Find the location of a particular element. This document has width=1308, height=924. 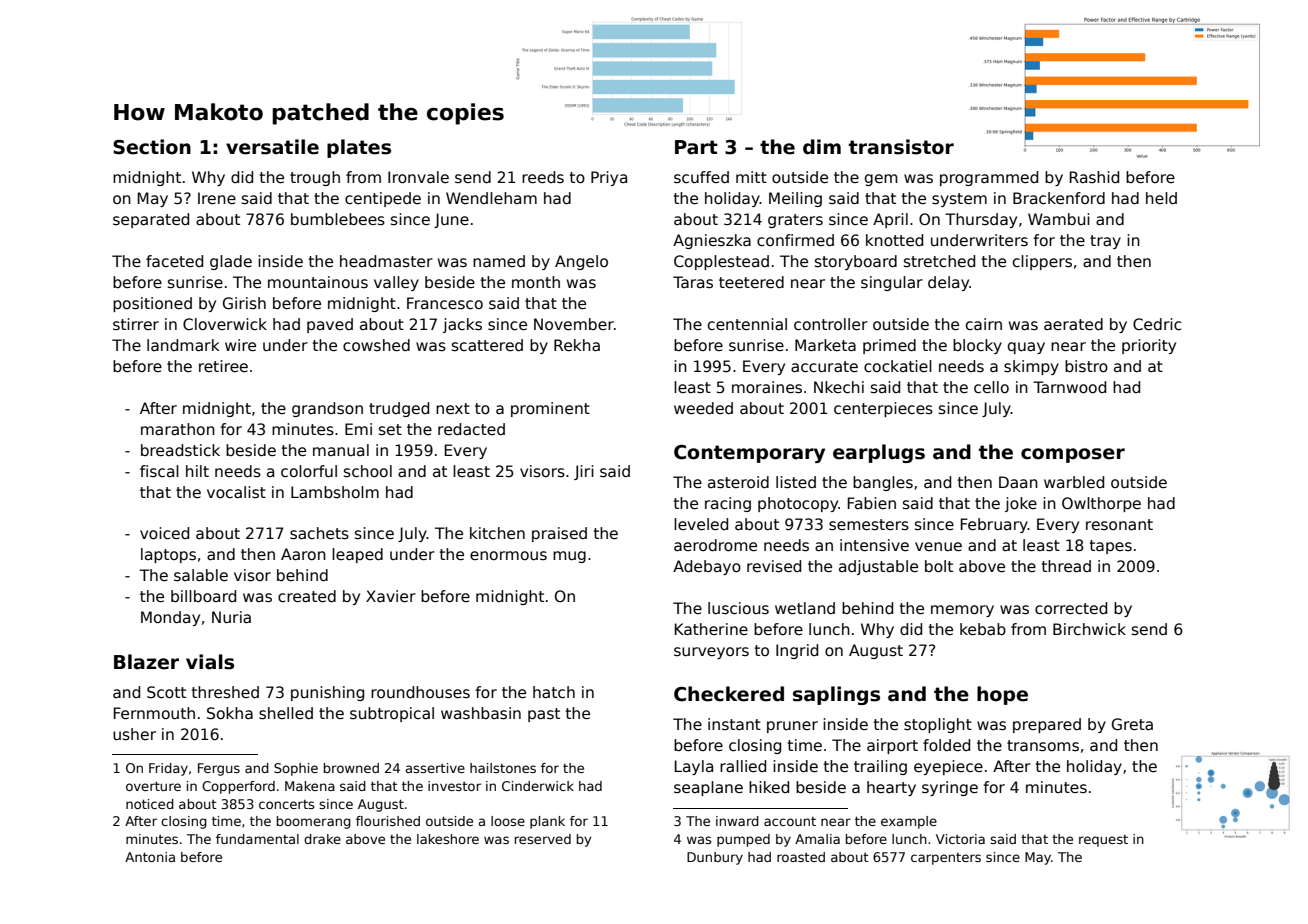

trough is located at coordinates (315, 178).
